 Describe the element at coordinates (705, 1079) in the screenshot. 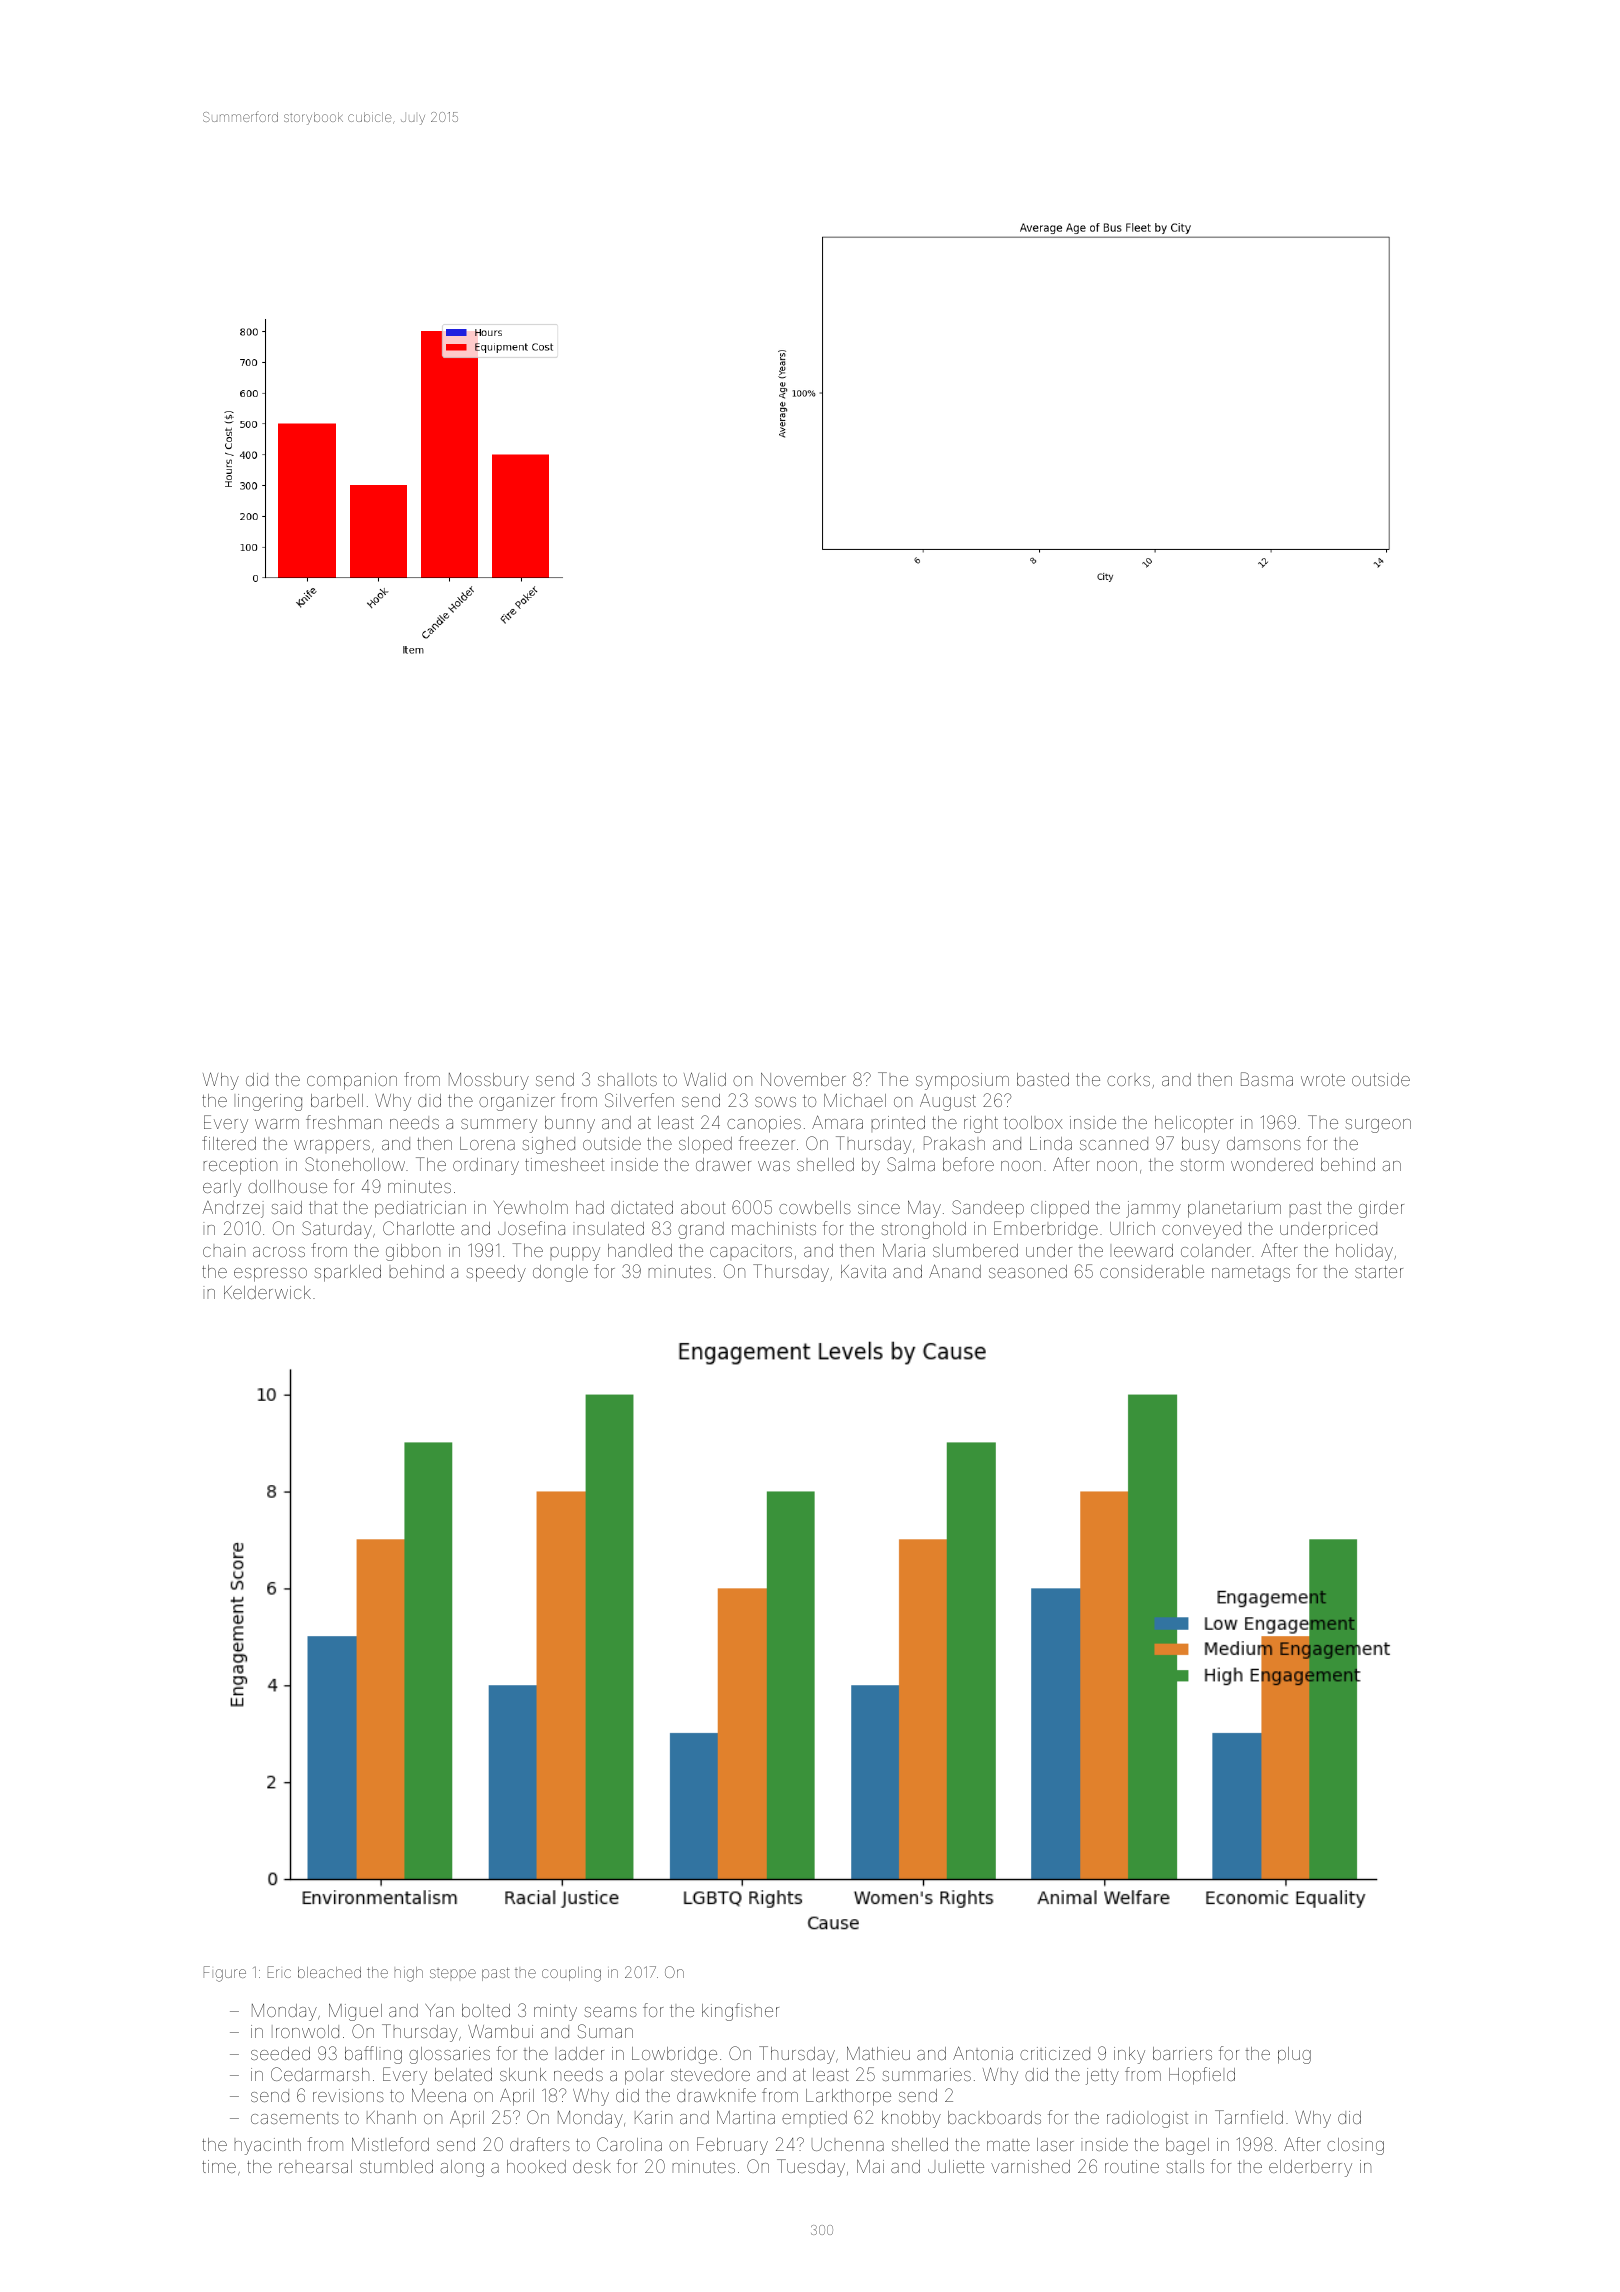

I see `Walid` at that location.
